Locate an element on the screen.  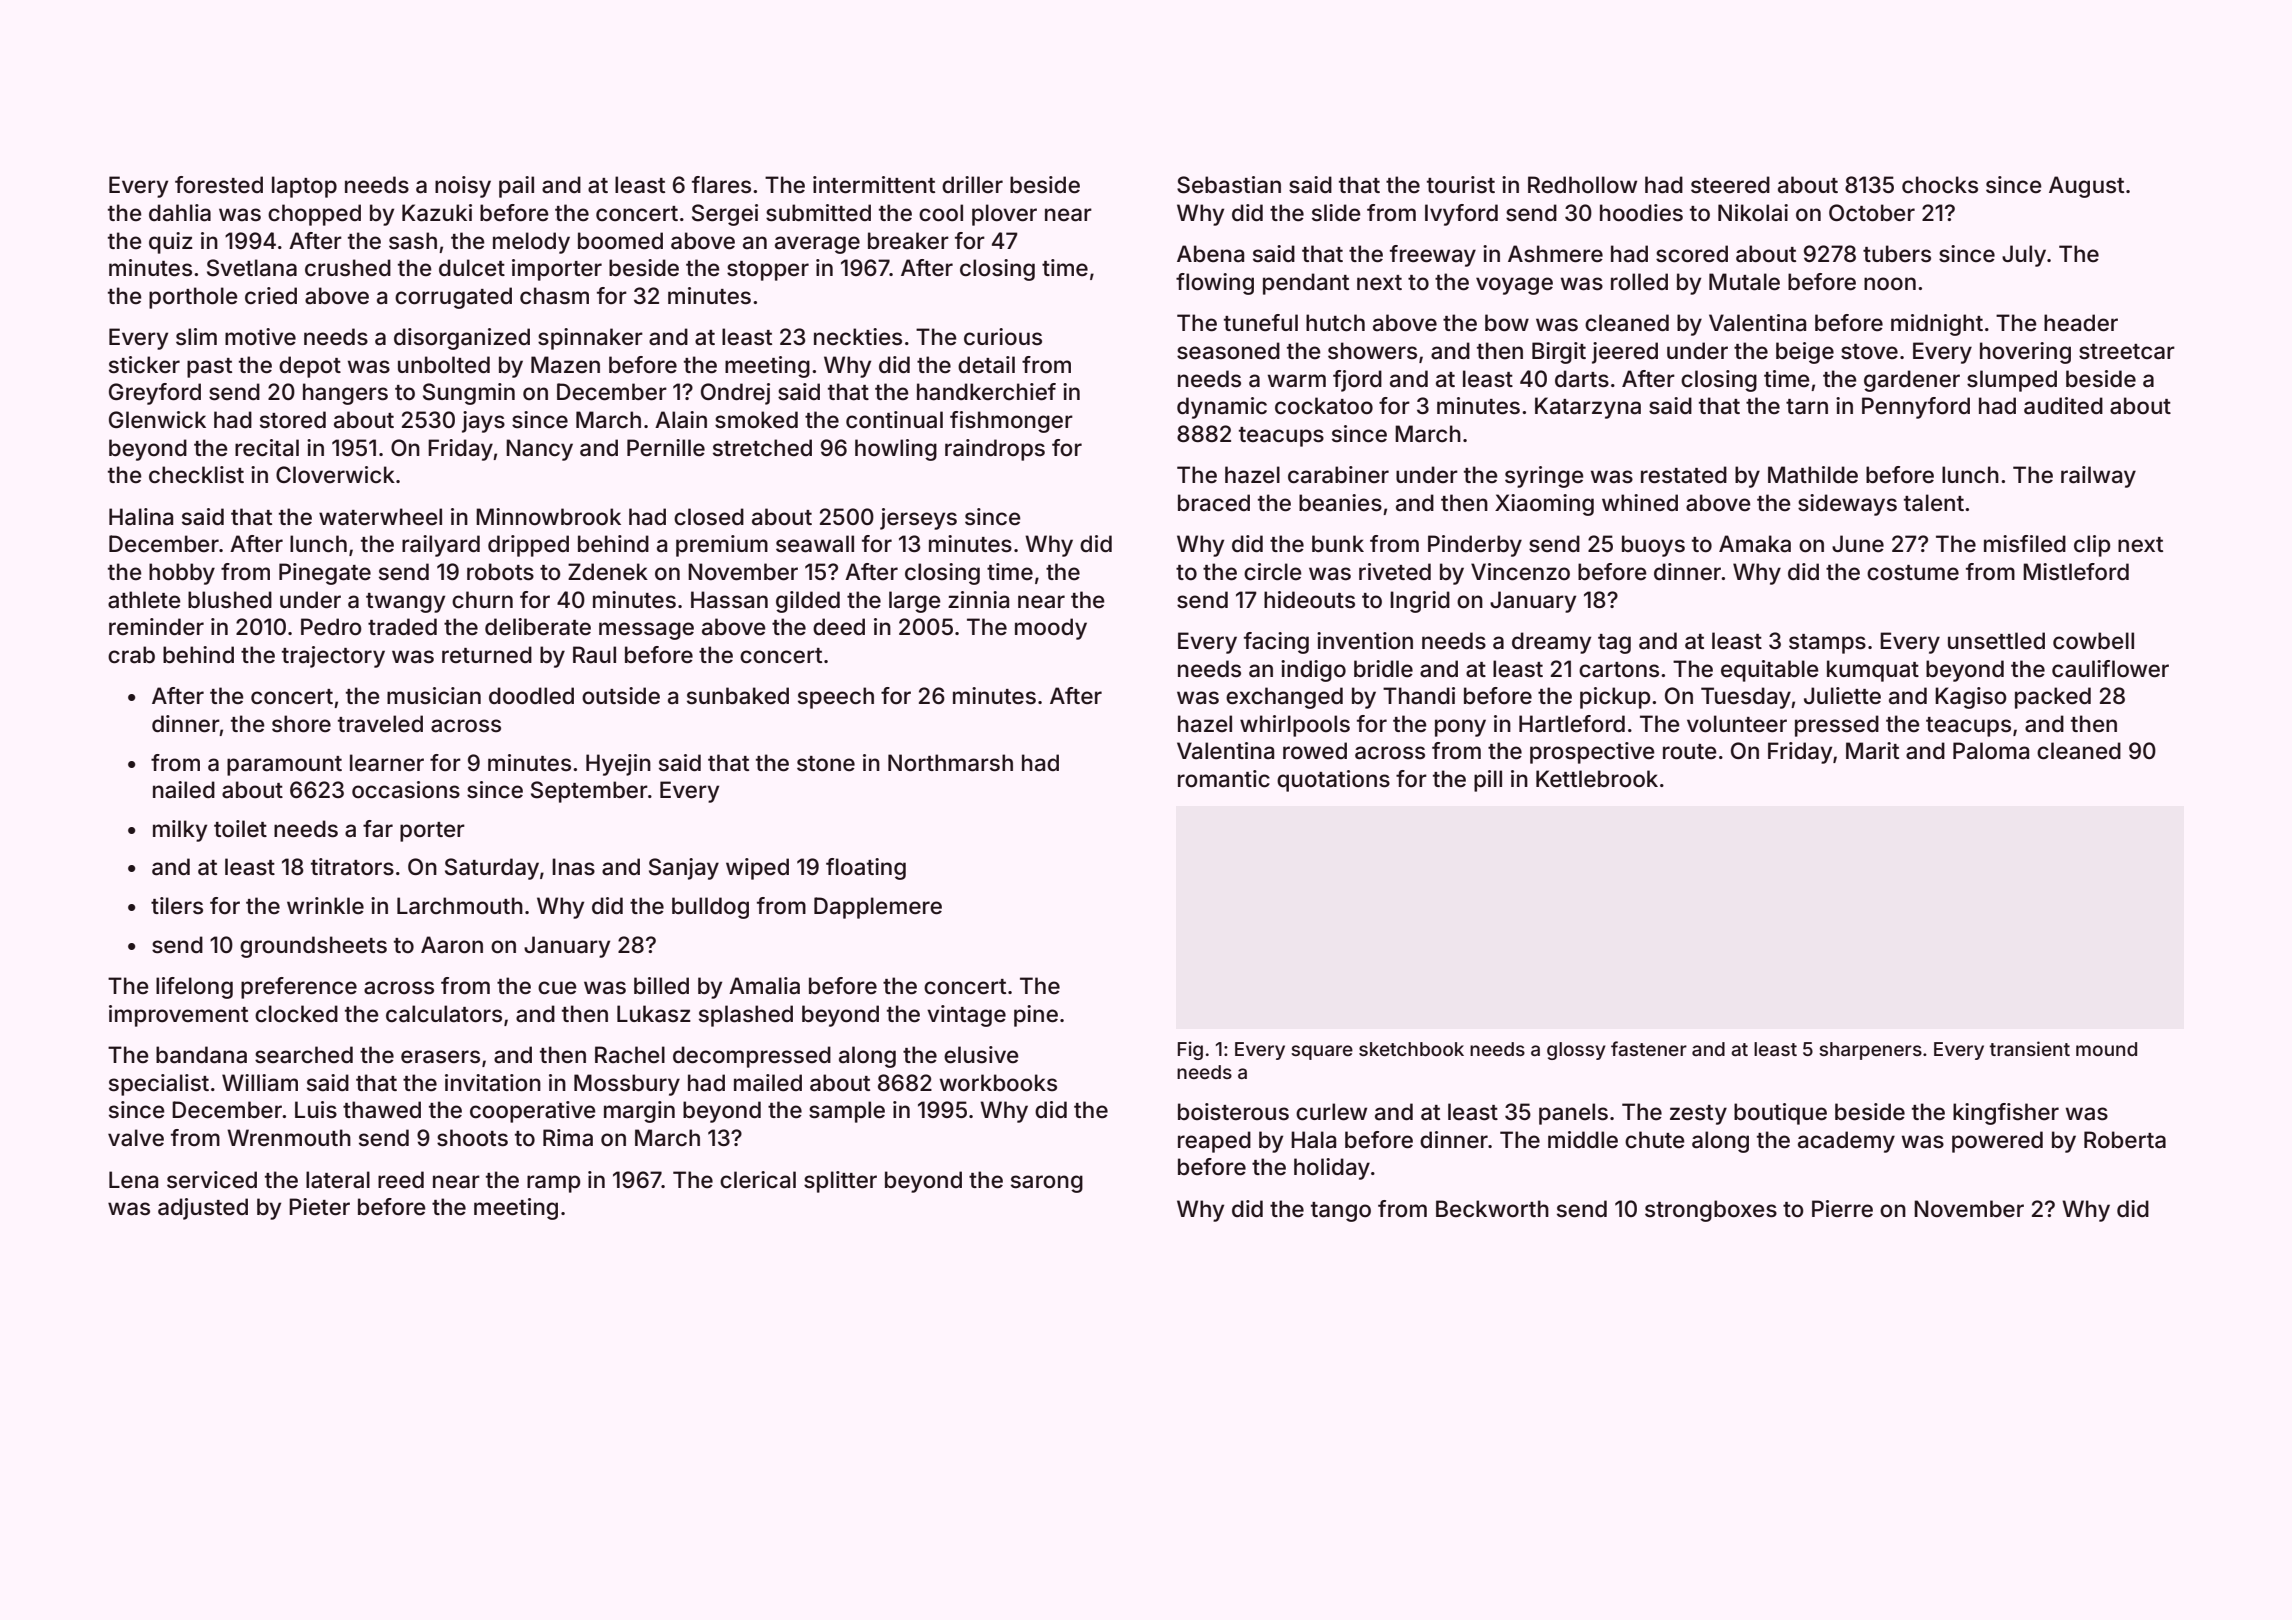
crab is located at coordinates (131, 655).
